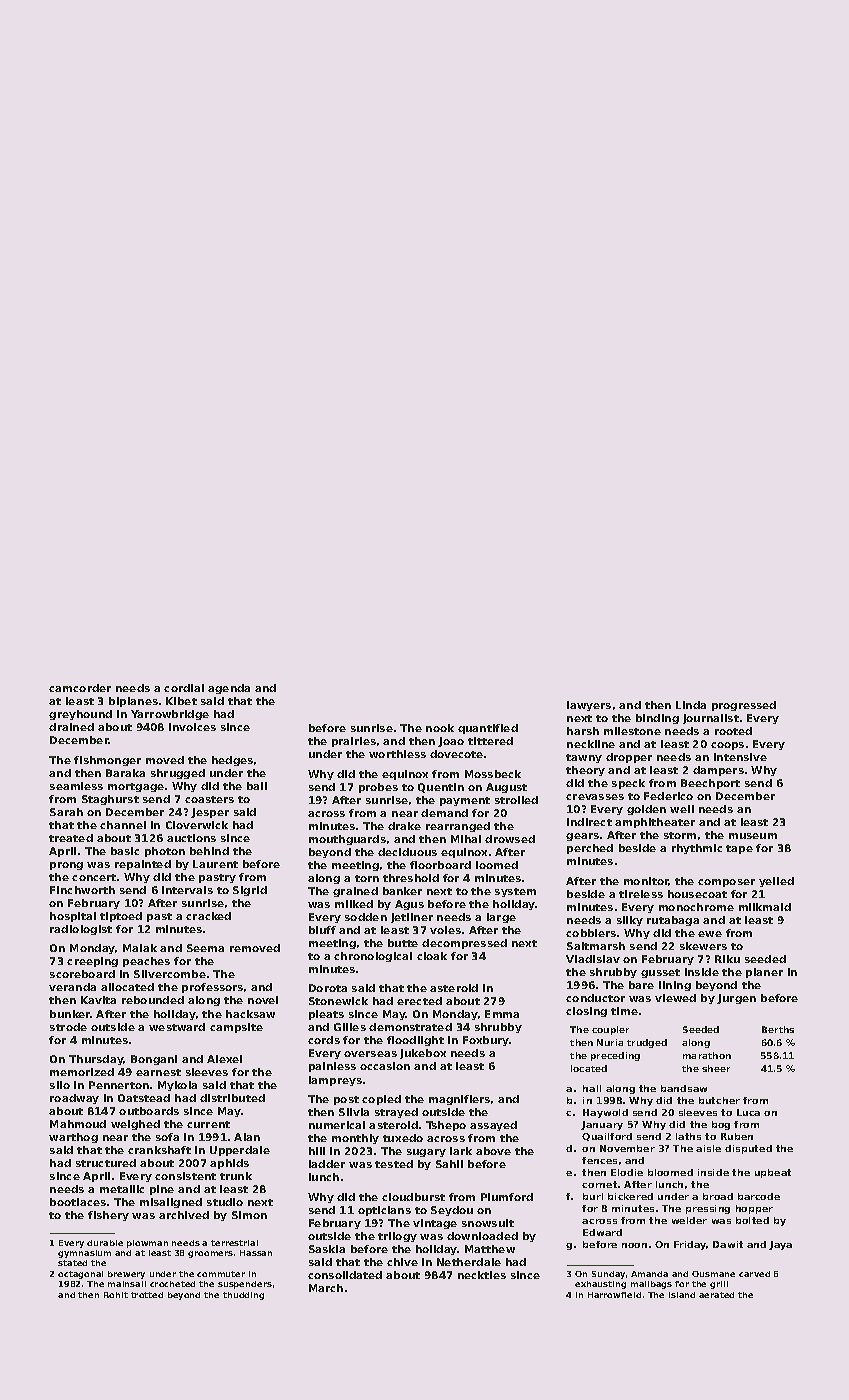 This document has width=849, height=1400. I want to click on gymnasium, so click(84, 1254).
